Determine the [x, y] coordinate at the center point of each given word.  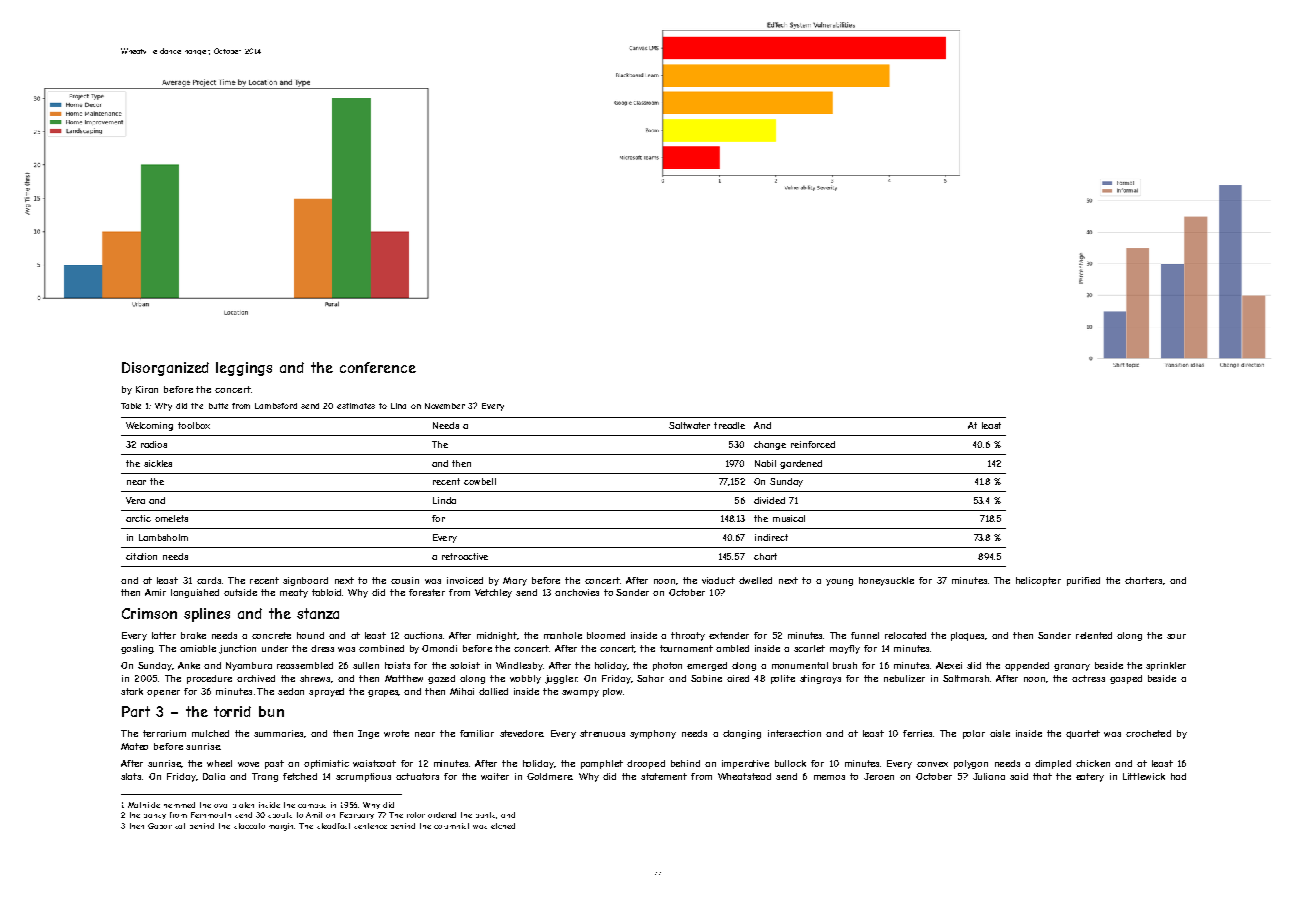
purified [1083, 581]
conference [378, 367]
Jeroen [879, 776]
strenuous [602, 733]
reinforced [813, 444]
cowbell [480, 481]
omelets [171, 518]
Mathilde [144, 805]
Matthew [404, 678]
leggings [244, 369]
